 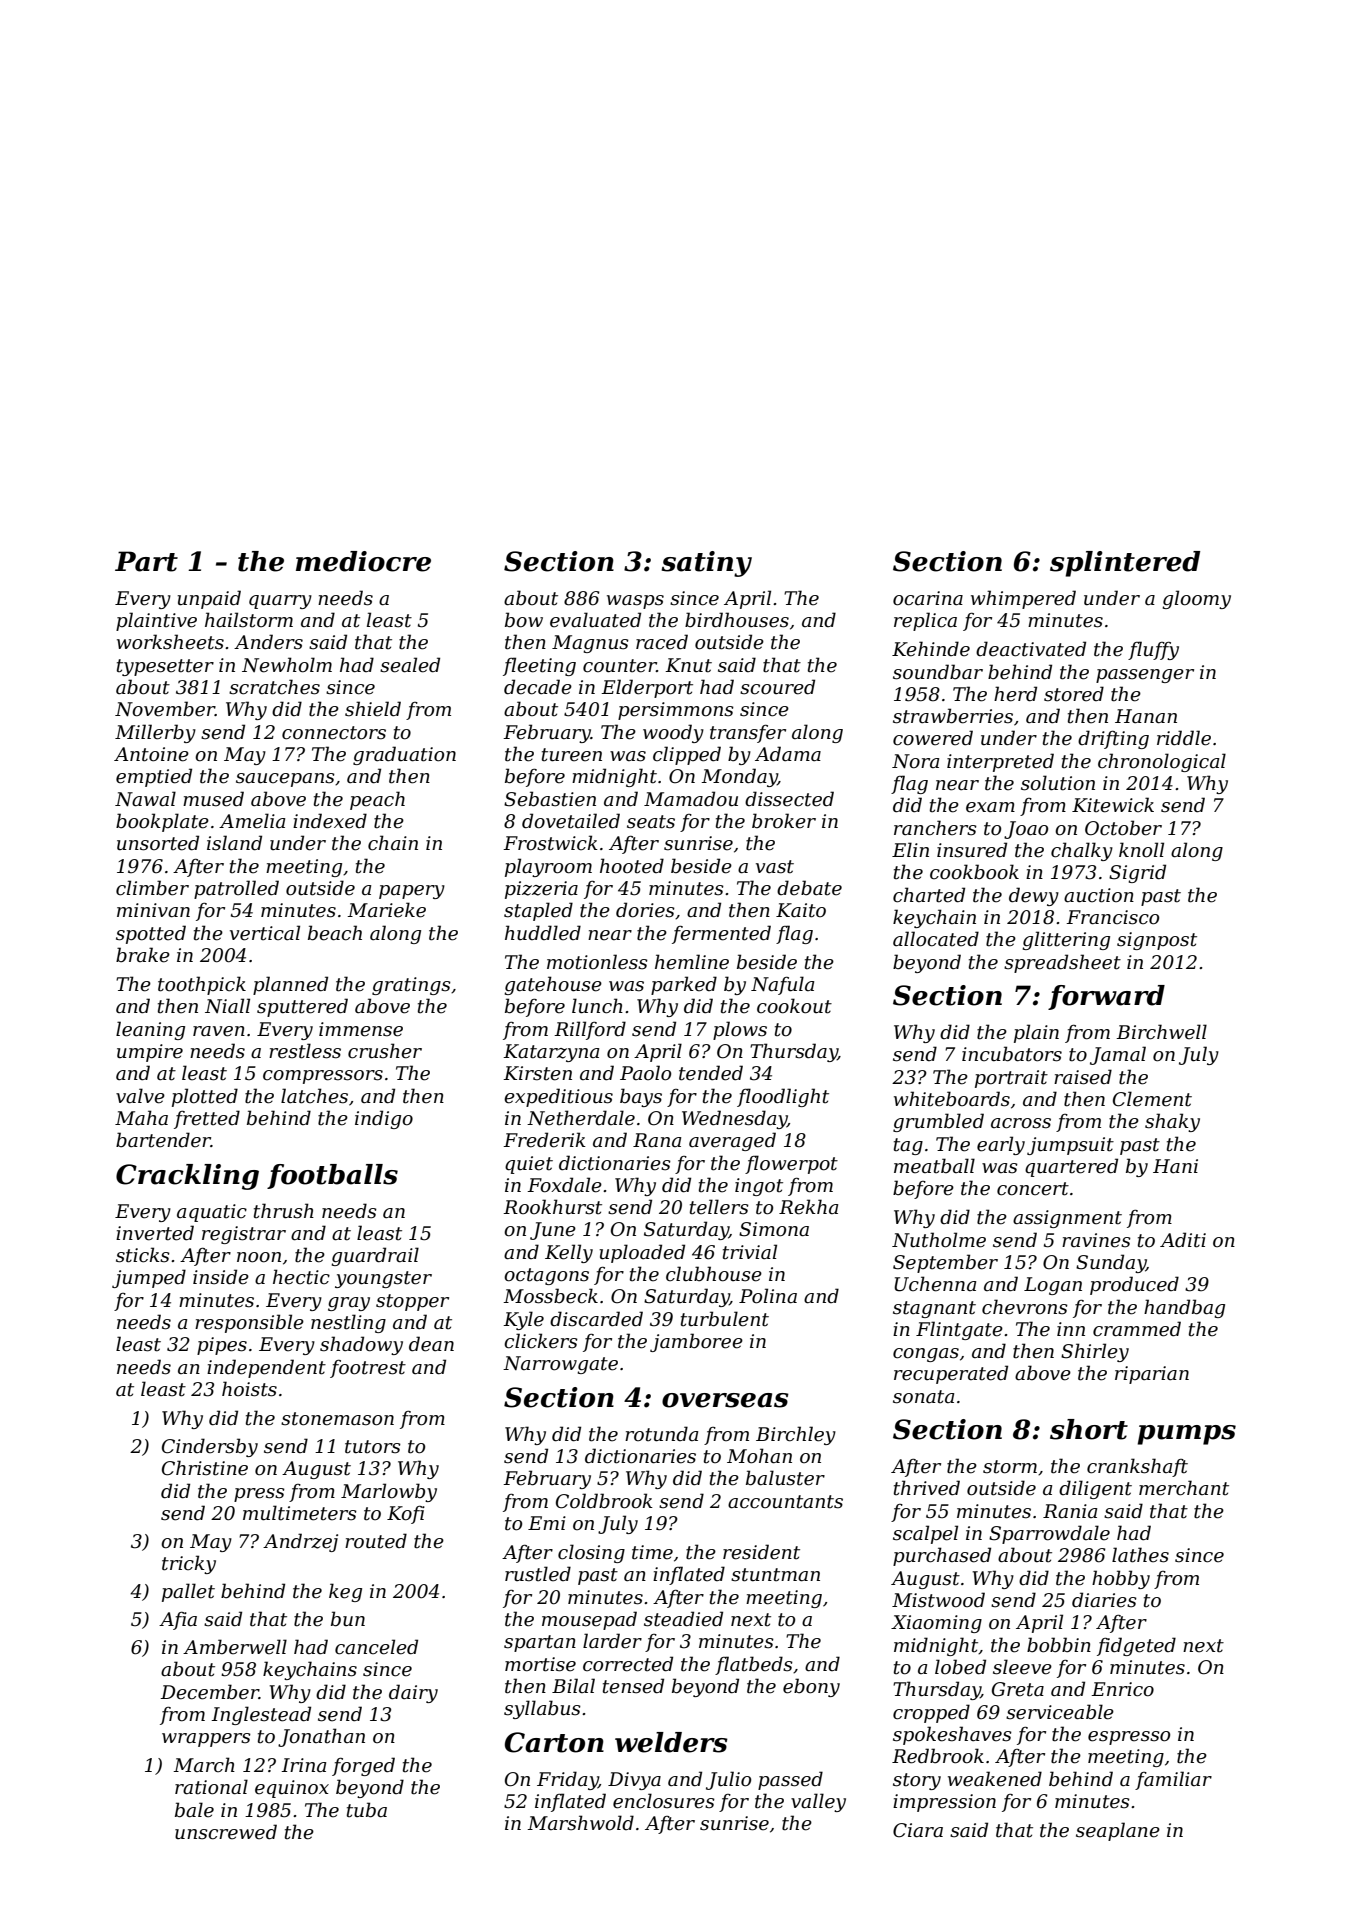 I want to click on Clement, so click(x=1152, y=1099).
